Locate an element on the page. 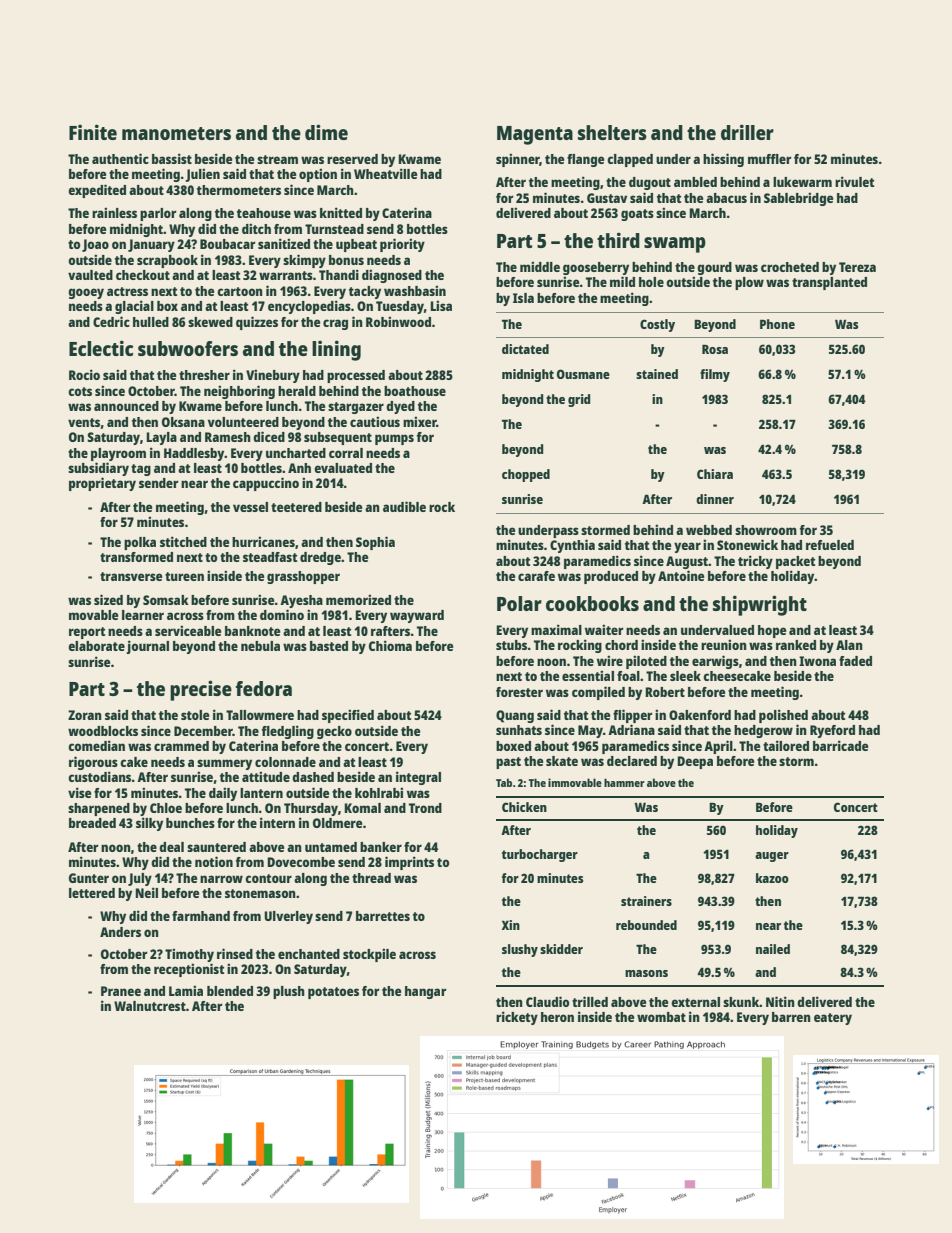  Finite is located at coordinates (93, 132).
